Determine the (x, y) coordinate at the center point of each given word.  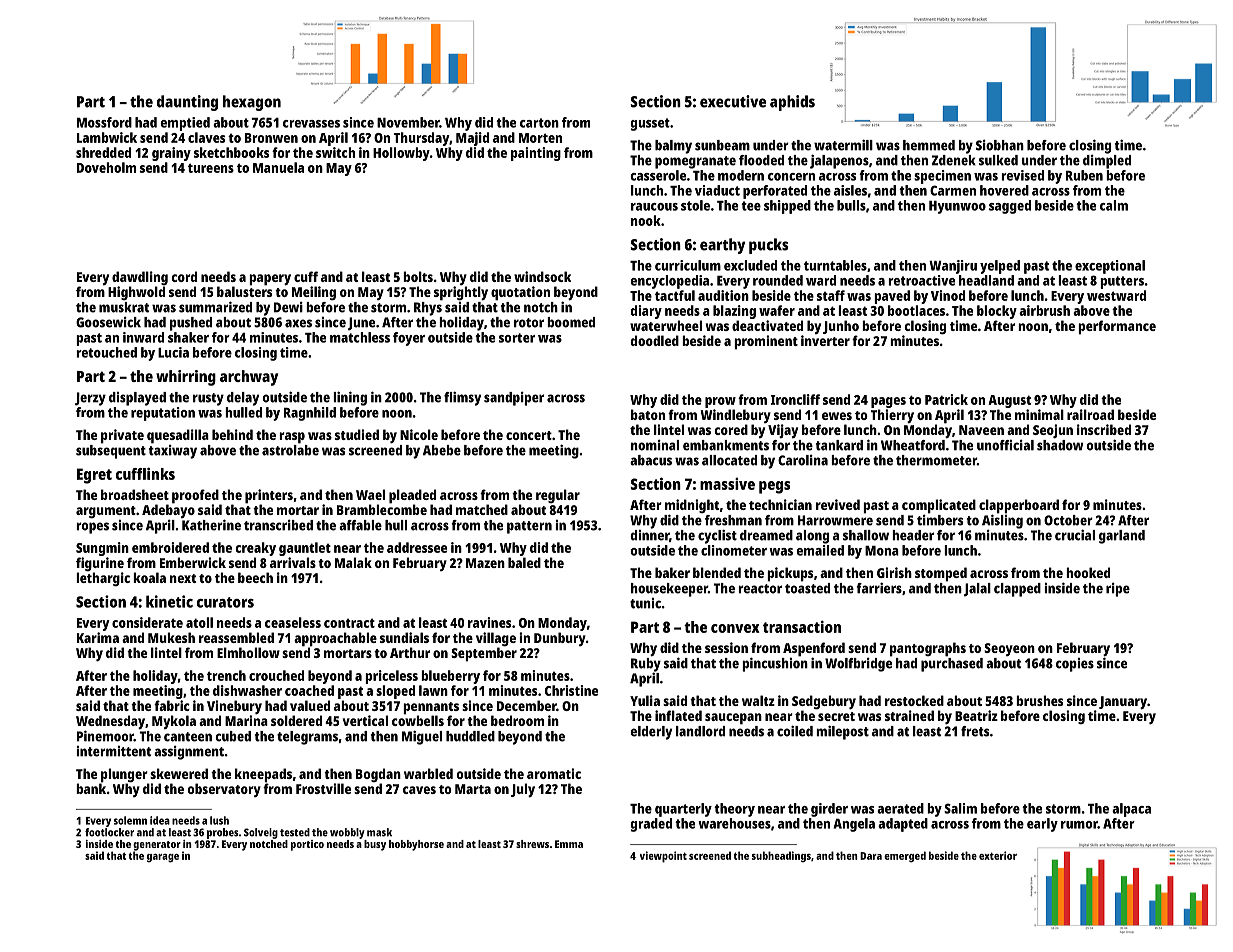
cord (184, 276)
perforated (775, 192)
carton (539, 123)
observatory (224, 790)
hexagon (252, 103)
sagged (1010, 207)
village (496, 639)
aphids (792, 103)
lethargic (103, 579)
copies (1075, 665)
